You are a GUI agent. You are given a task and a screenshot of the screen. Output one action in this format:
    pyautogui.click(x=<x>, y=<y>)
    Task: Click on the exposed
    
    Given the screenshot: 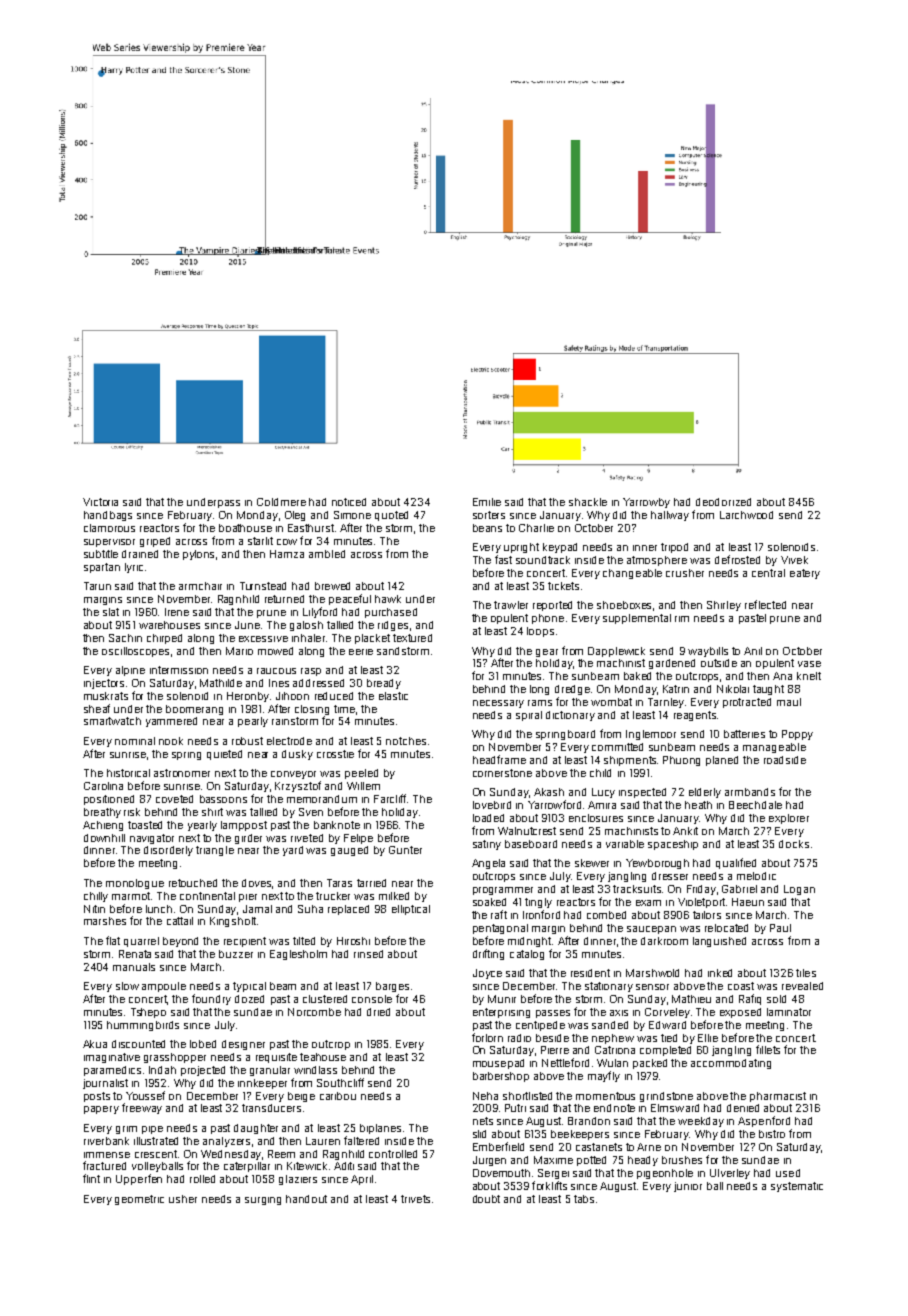 What is the action you would take?
    pyautogui.click(x=740, y=1013)
